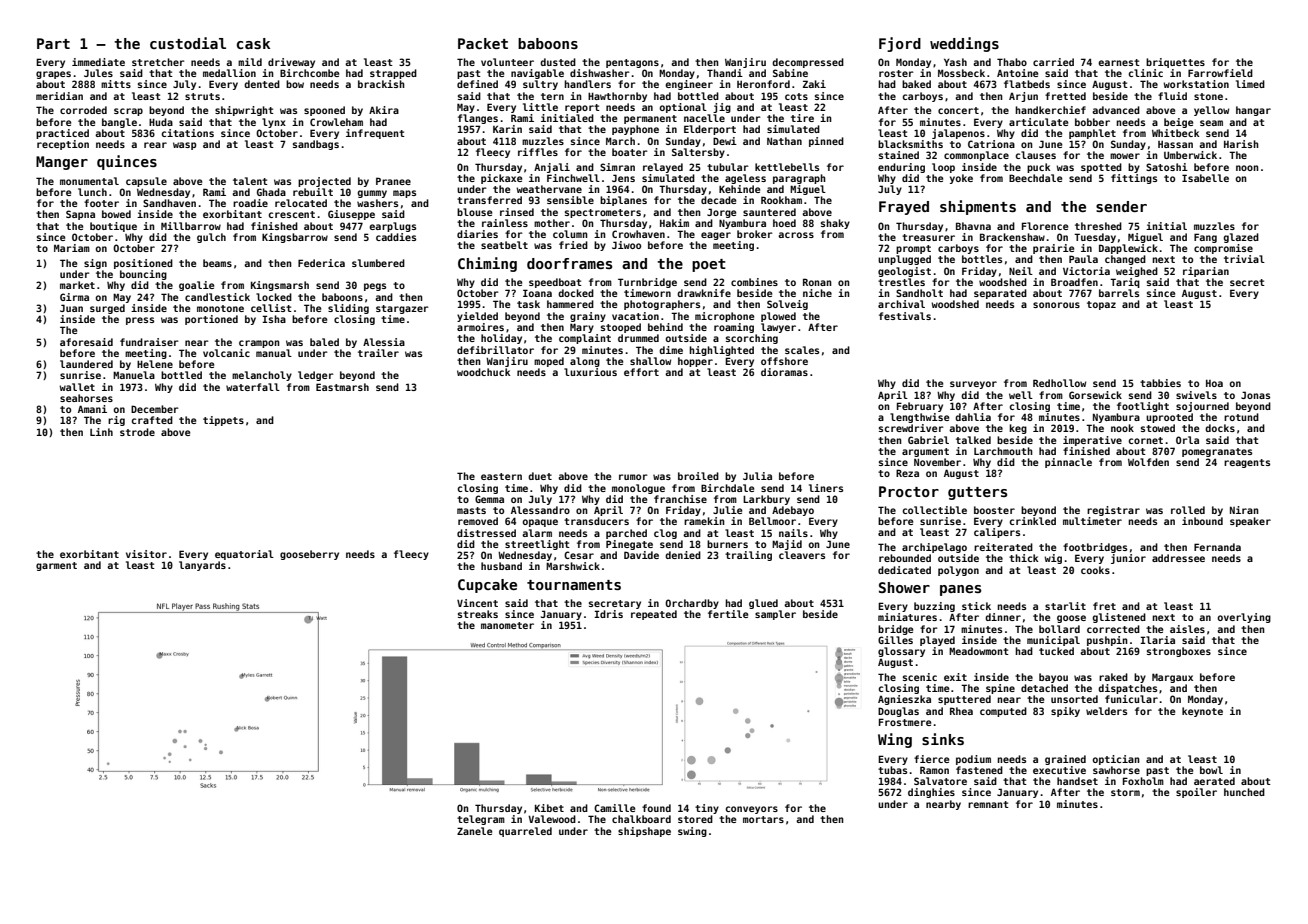  I want to click on Sabine, so click(790, 73).
